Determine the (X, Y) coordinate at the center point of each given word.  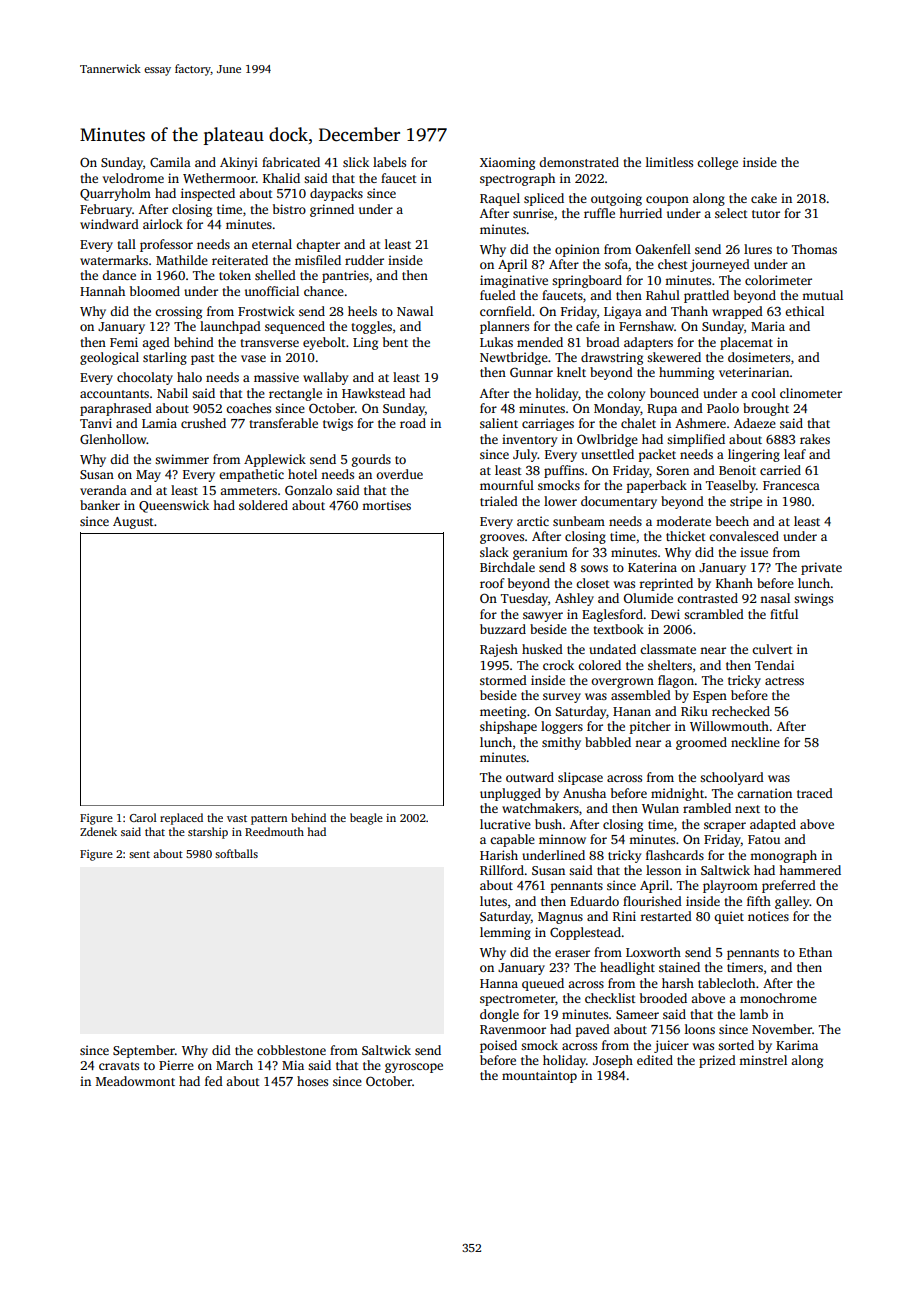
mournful (507, 485)
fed (214, 1081)
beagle (366, 819)
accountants (114, 394)
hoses (312, 1081)
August (133, 523)
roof (492, 583)
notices (768, 916)
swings (813, 599)
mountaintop (539, 1076)
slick (356, 162)
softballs (236, 853)
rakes (815, 439)
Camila (170, 162)
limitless (669, 162)
